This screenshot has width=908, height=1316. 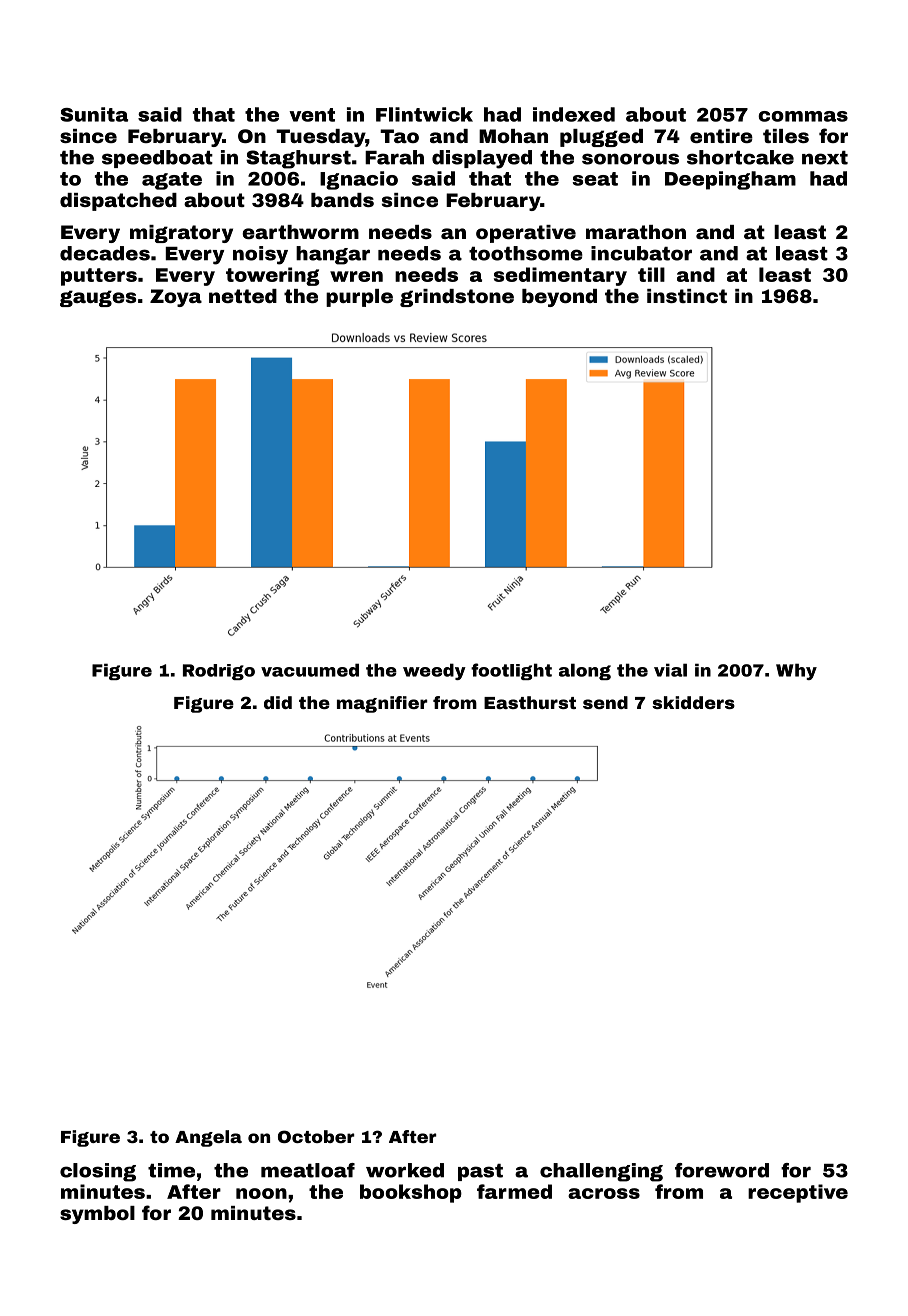 What do you see at coordinates (722, 1170) in the screenshot?
I see `foreword` at bounding box center [722, 1170].
